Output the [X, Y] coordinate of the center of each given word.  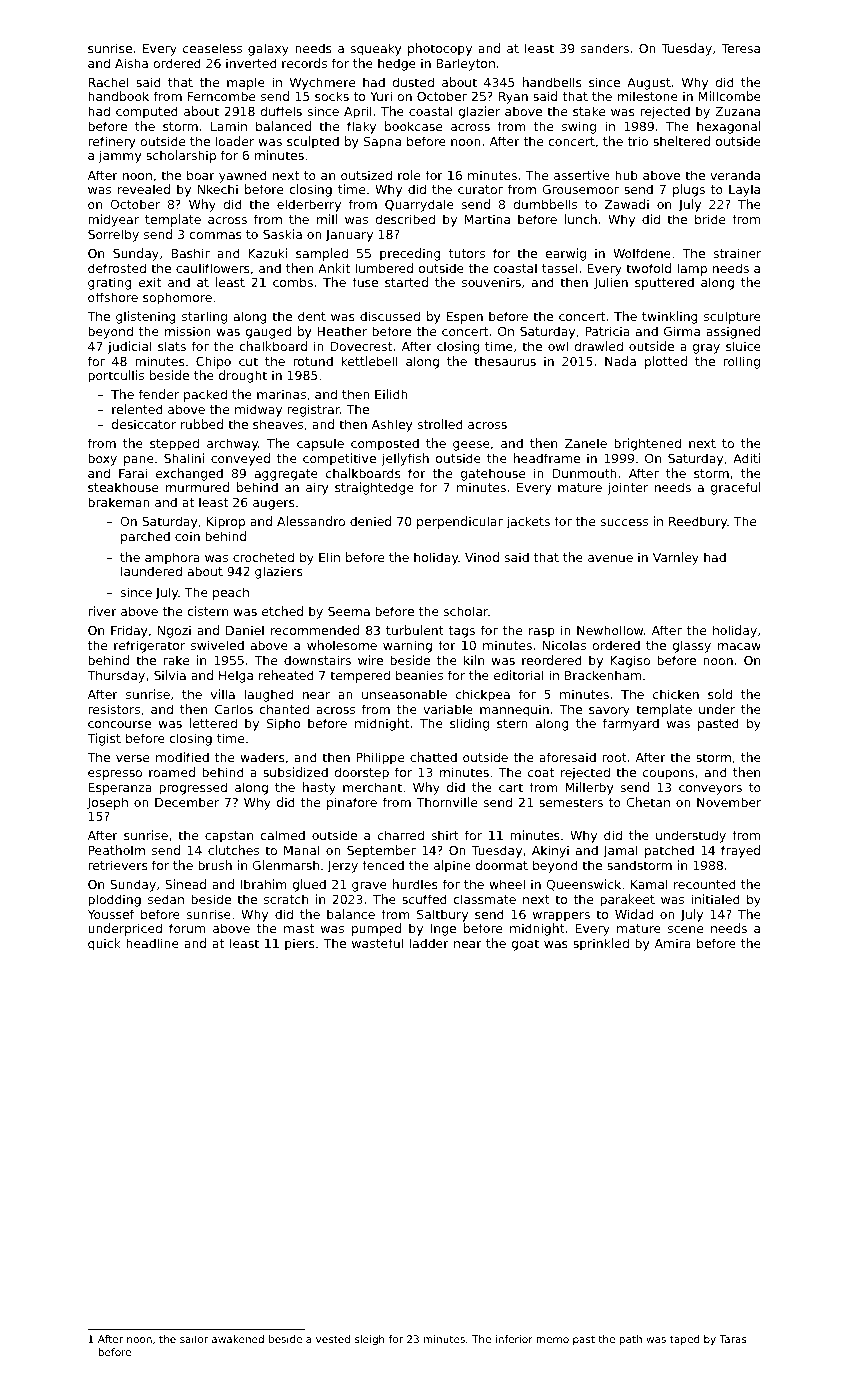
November [729, 802]
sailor [194, 1339]
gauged [268, 332]
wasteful [377, 943]
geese [471, 446]
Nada [620, 361]
